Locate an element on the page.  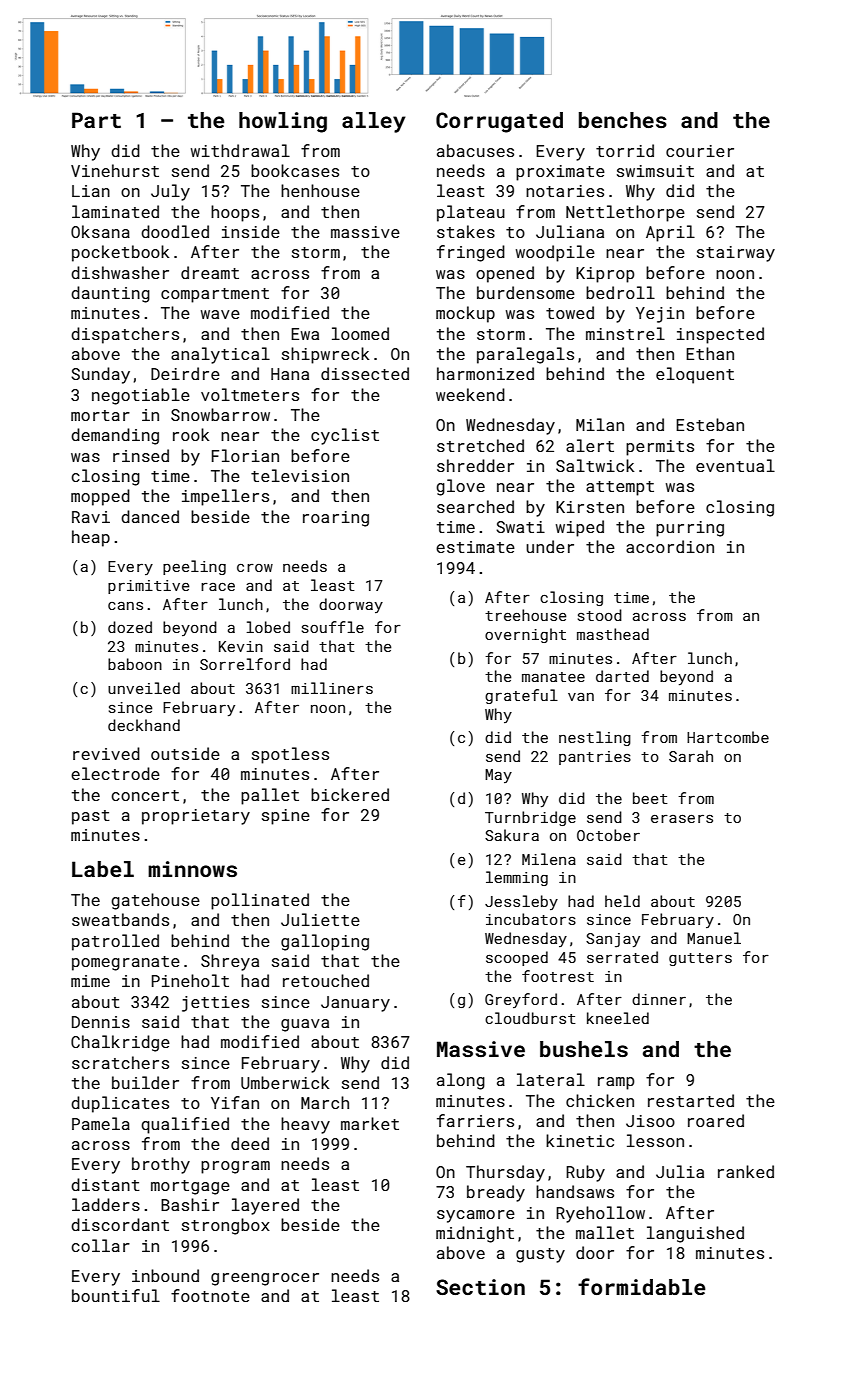
jetties is located at coordinates (215, 1004).
